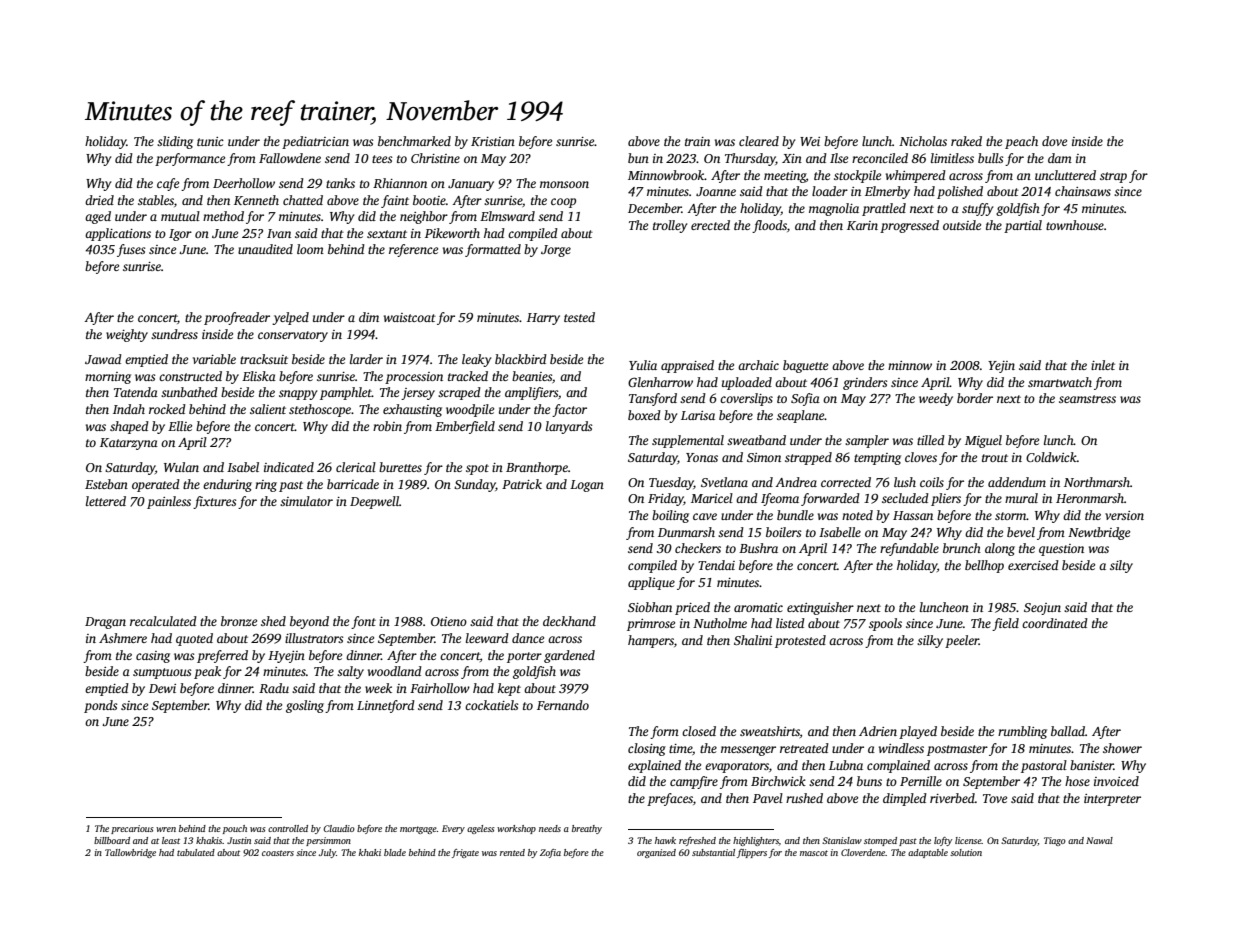 The height and width of the screenshot is (952, 1233). What do you see at coordinates (410, 317) in the screenshot?
I see `waistcoat` at bounding box center [410, 317].
